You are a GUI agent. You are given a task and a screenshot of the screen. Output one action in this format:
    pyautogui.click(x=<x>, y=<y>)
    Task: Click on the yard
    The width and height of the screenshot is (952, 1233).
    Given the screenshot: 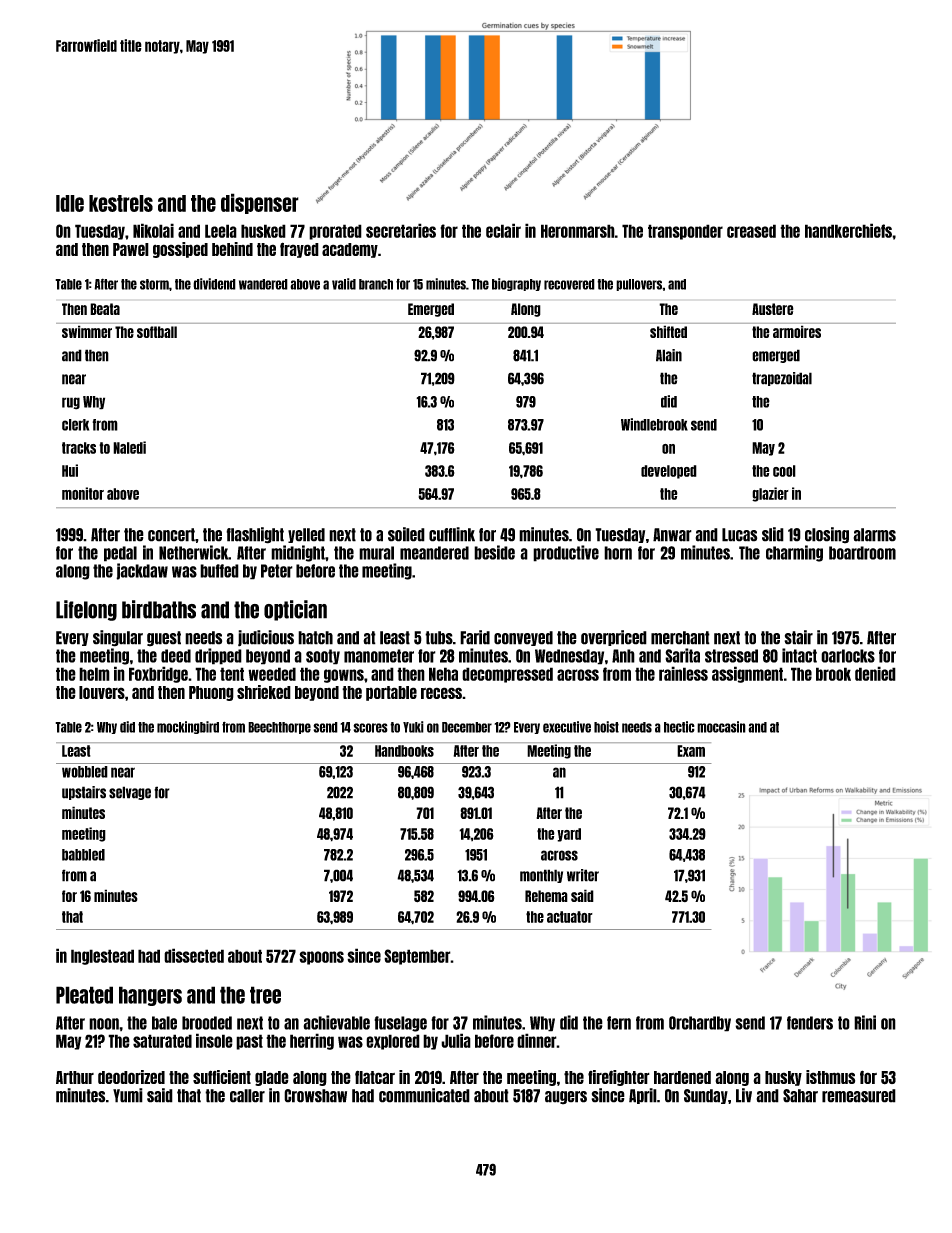 What is the action you would take?
    pyautogui.click(x=569, y=835)
